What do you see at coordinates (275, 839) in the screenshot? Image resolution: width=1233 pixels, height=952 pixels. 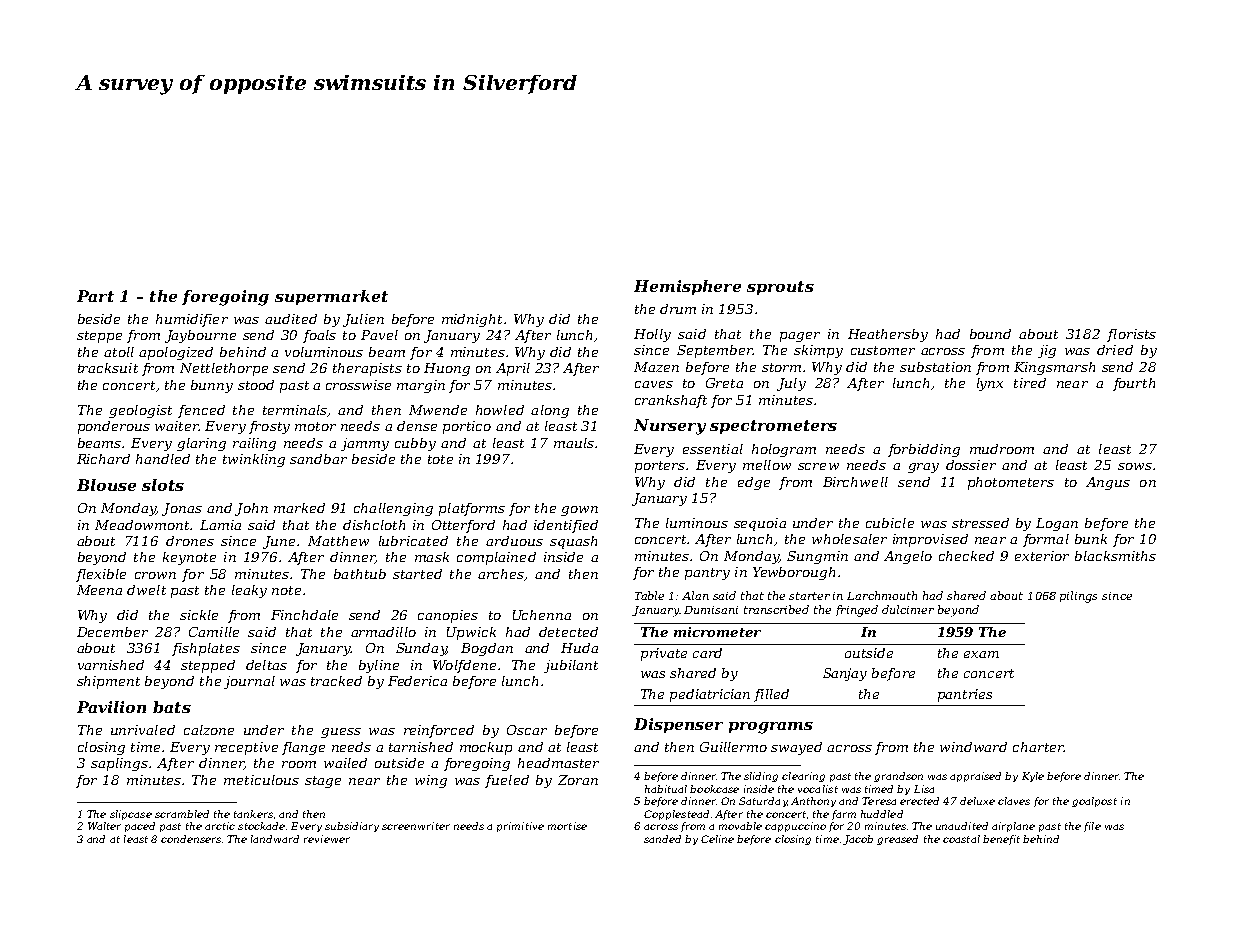 I see `landward` at bounding box center [275, 839].
